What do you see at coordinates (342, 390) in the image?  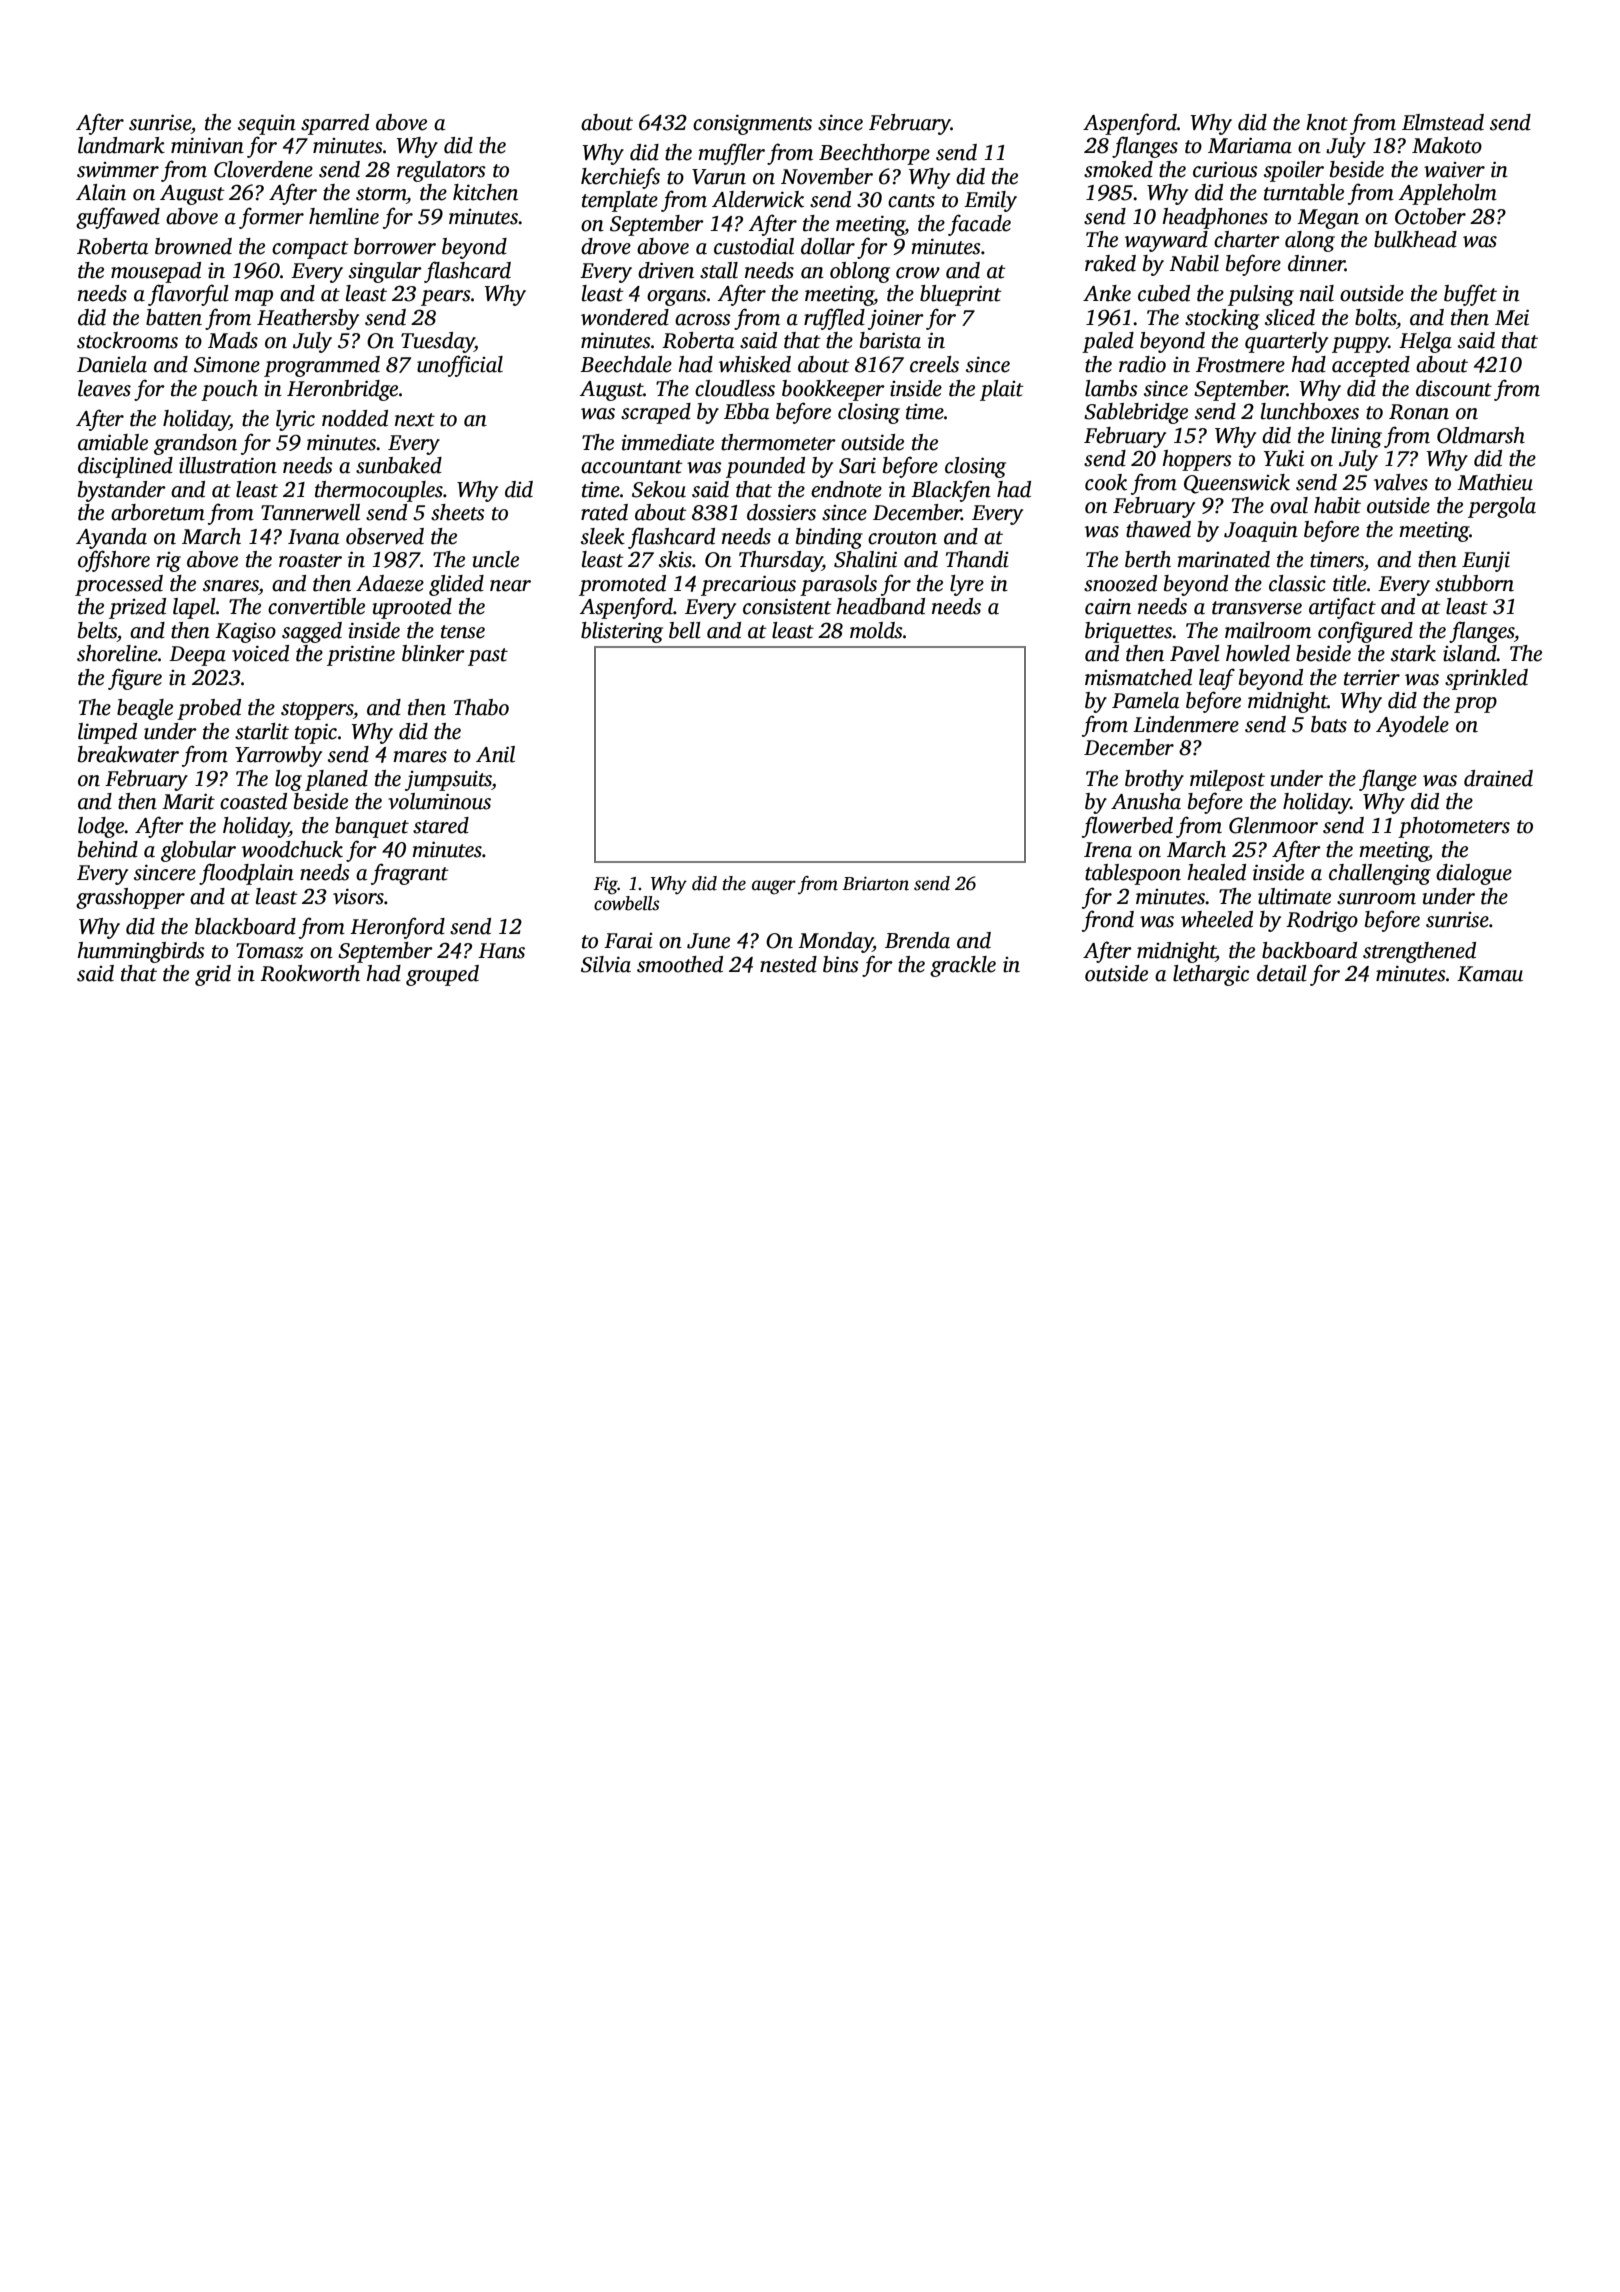 I see `Heronbridge` at bounding box center [342, 390].
